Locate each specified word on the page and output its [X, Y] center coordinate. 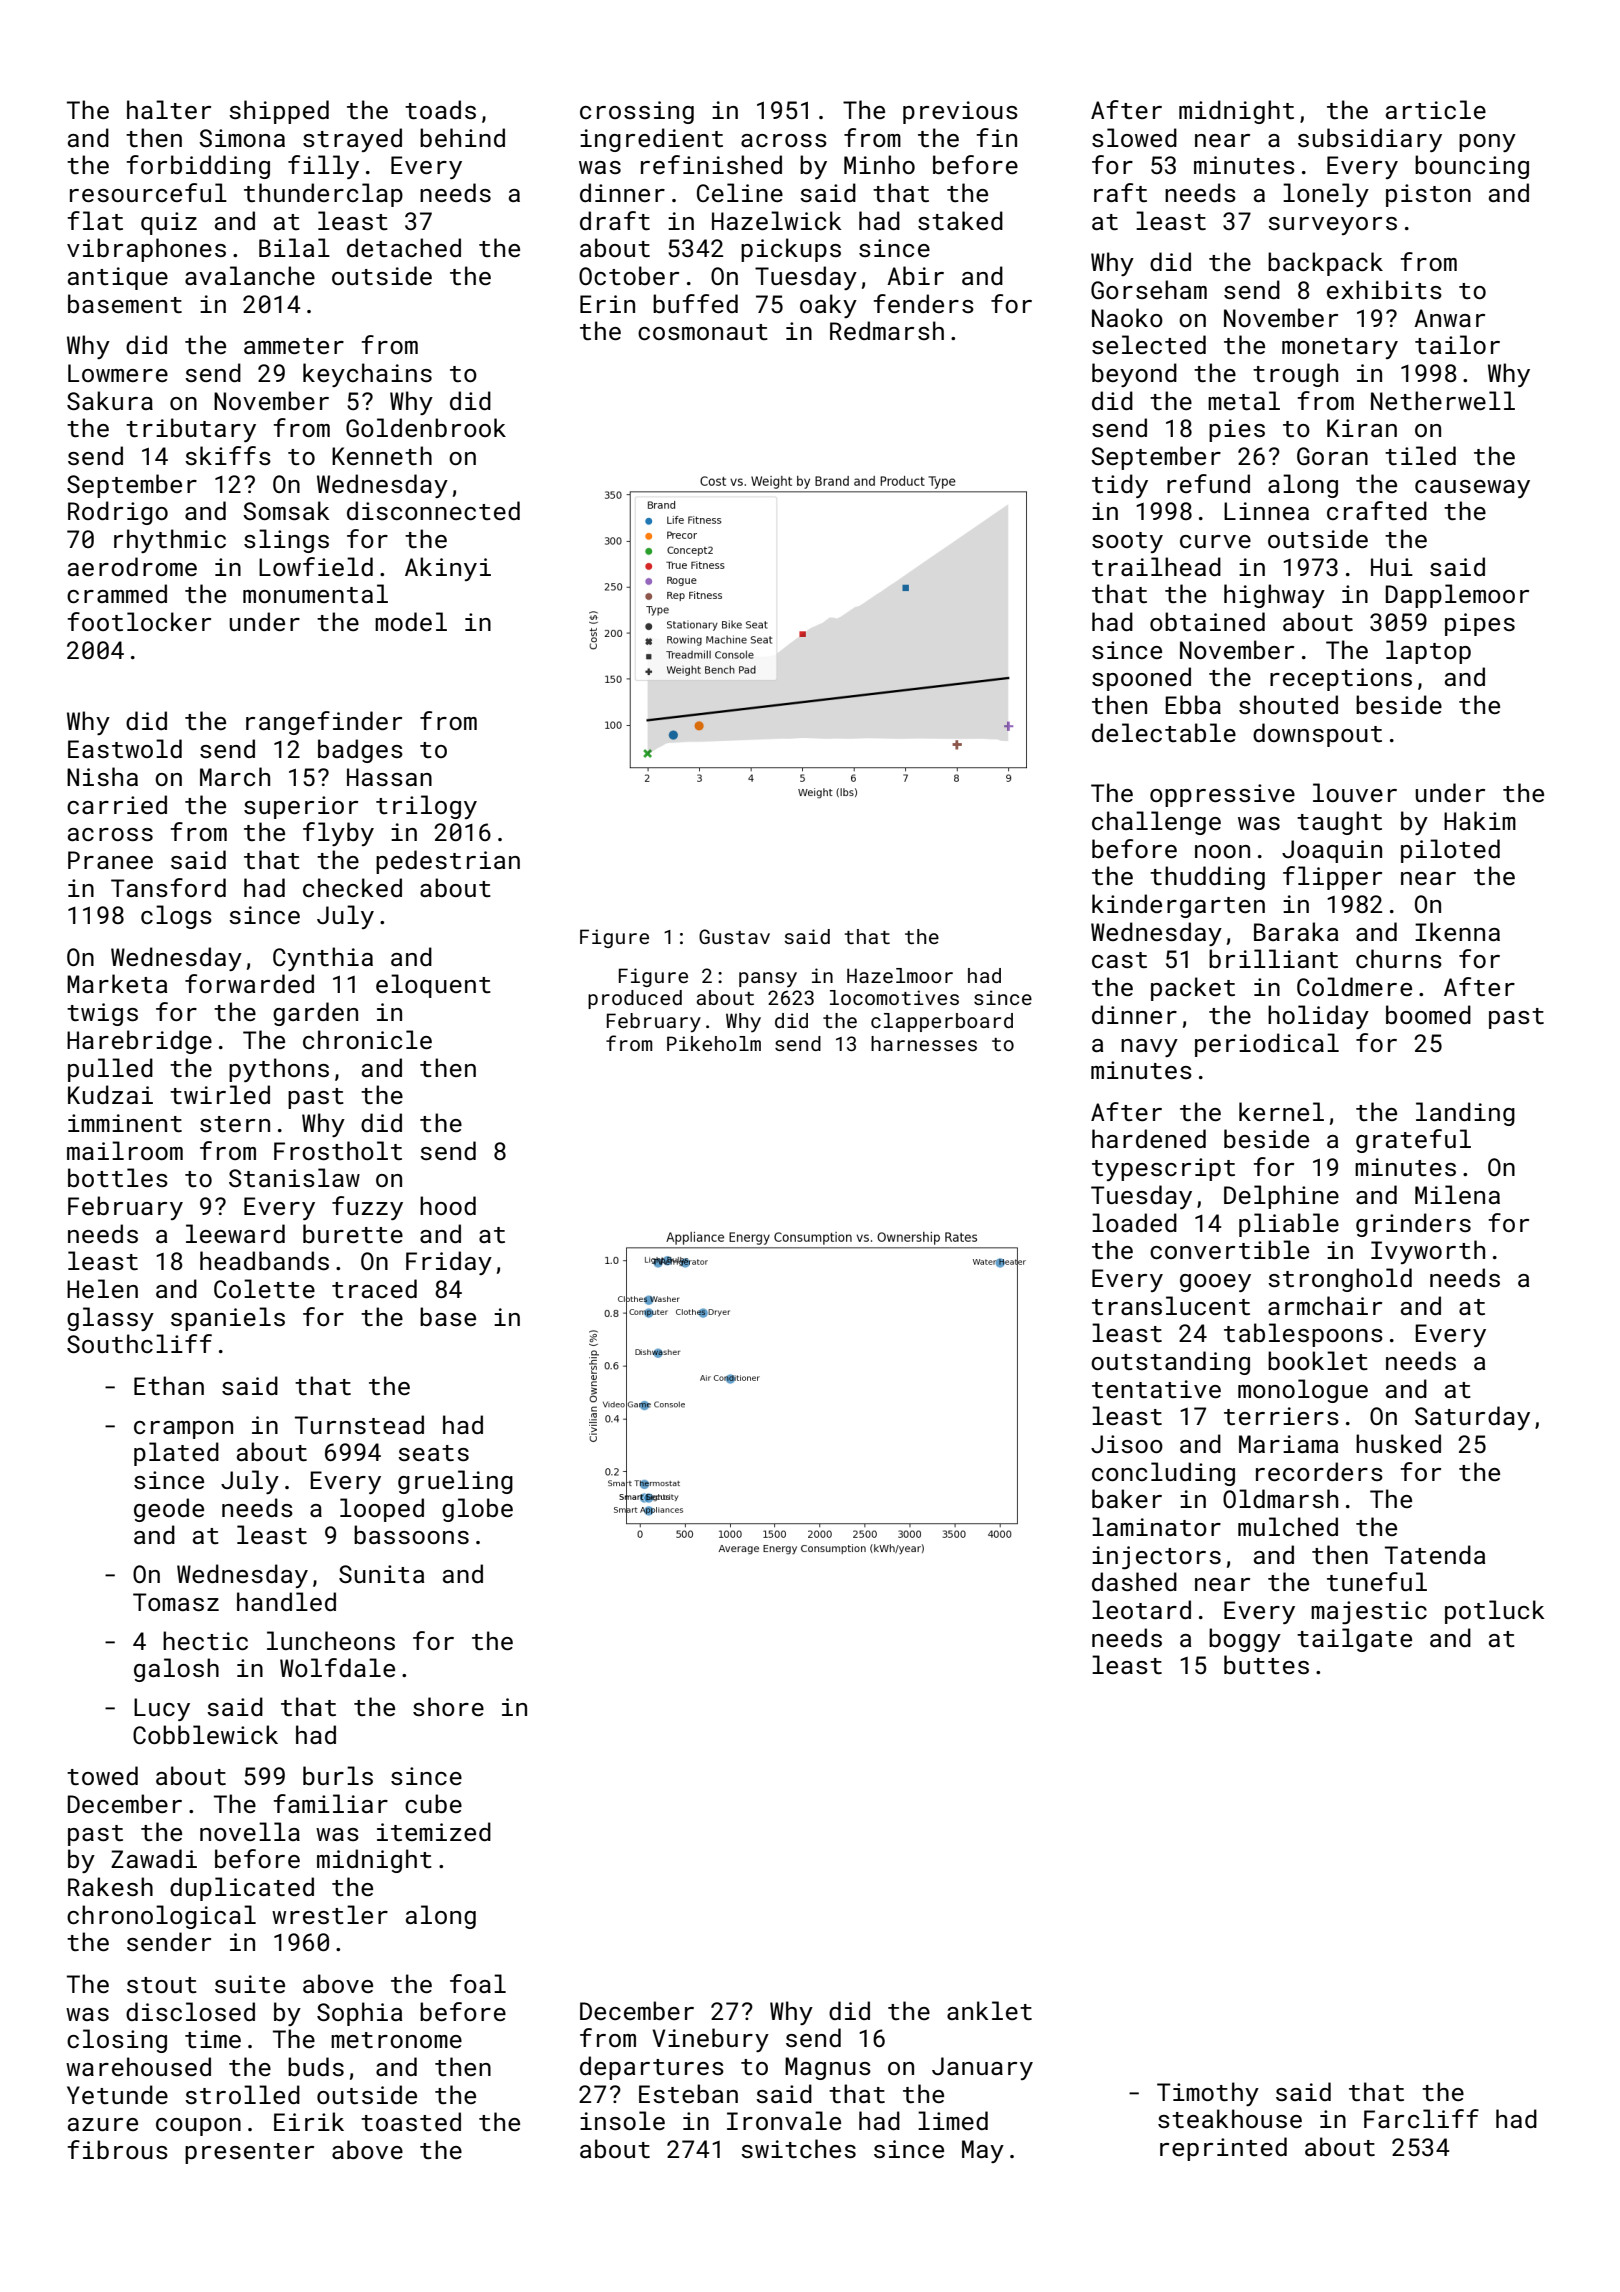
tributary [191, 430]
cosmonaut [703, 332]
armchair [1325, 1305]
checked [352, 887]
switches [798, 2148]
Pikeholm [714, 1043]
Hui [1392, 567]
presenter [249, 2153]
